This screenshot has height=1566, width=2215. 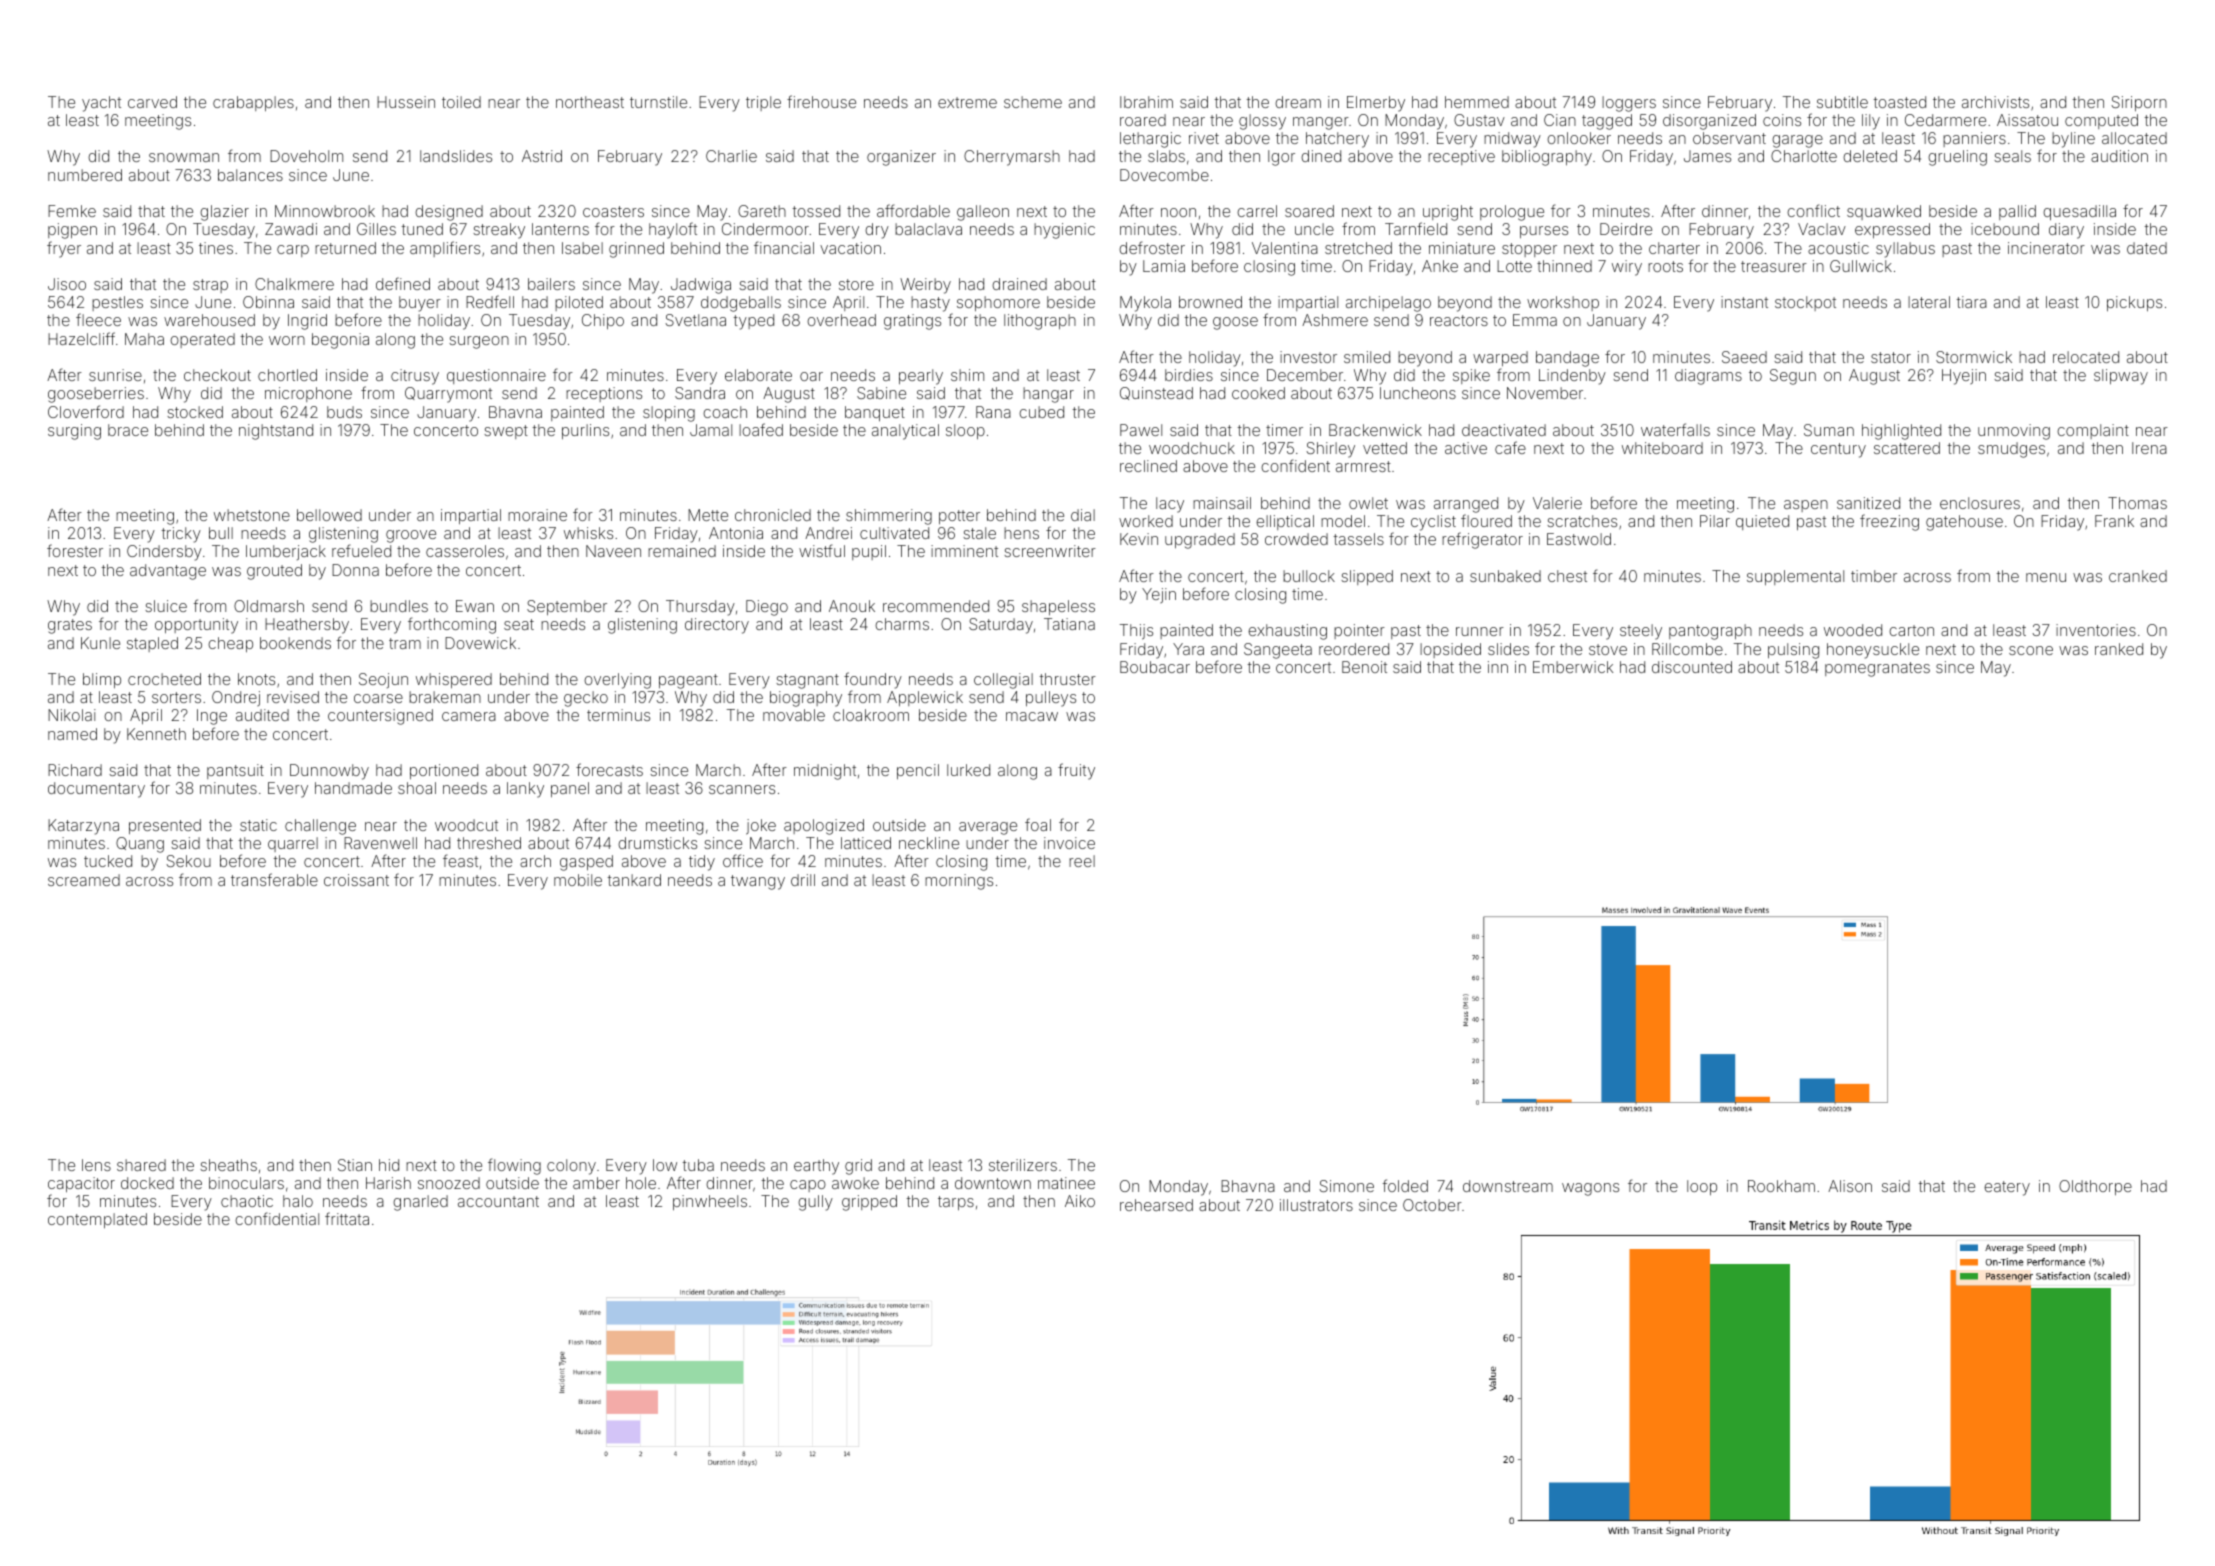 I want to click on slipped, so click(x=1367, y=577).
